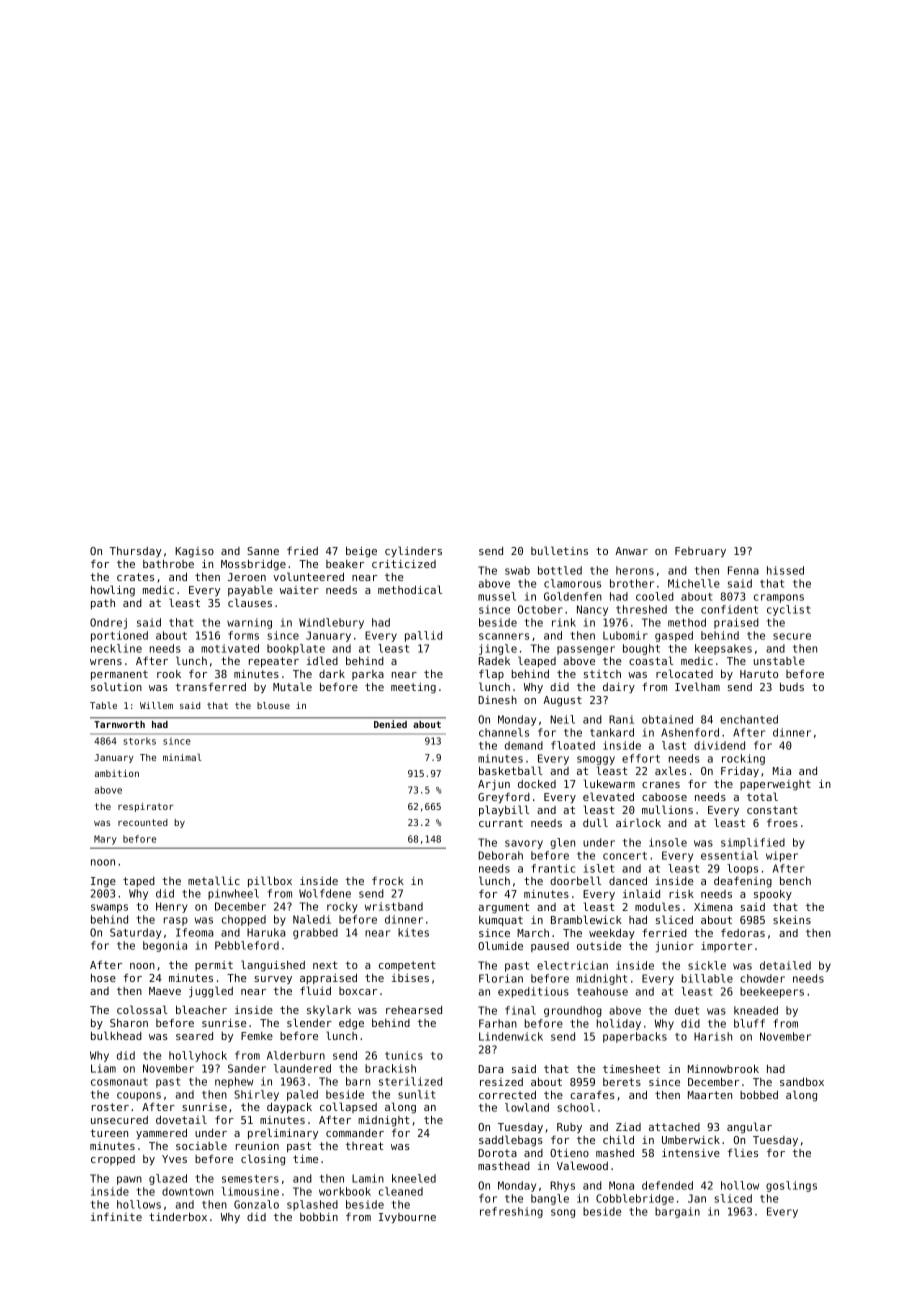 The width and height of the screenshot is (924, 1308). I want to click on Ivybourne, so click(407, 1218).
